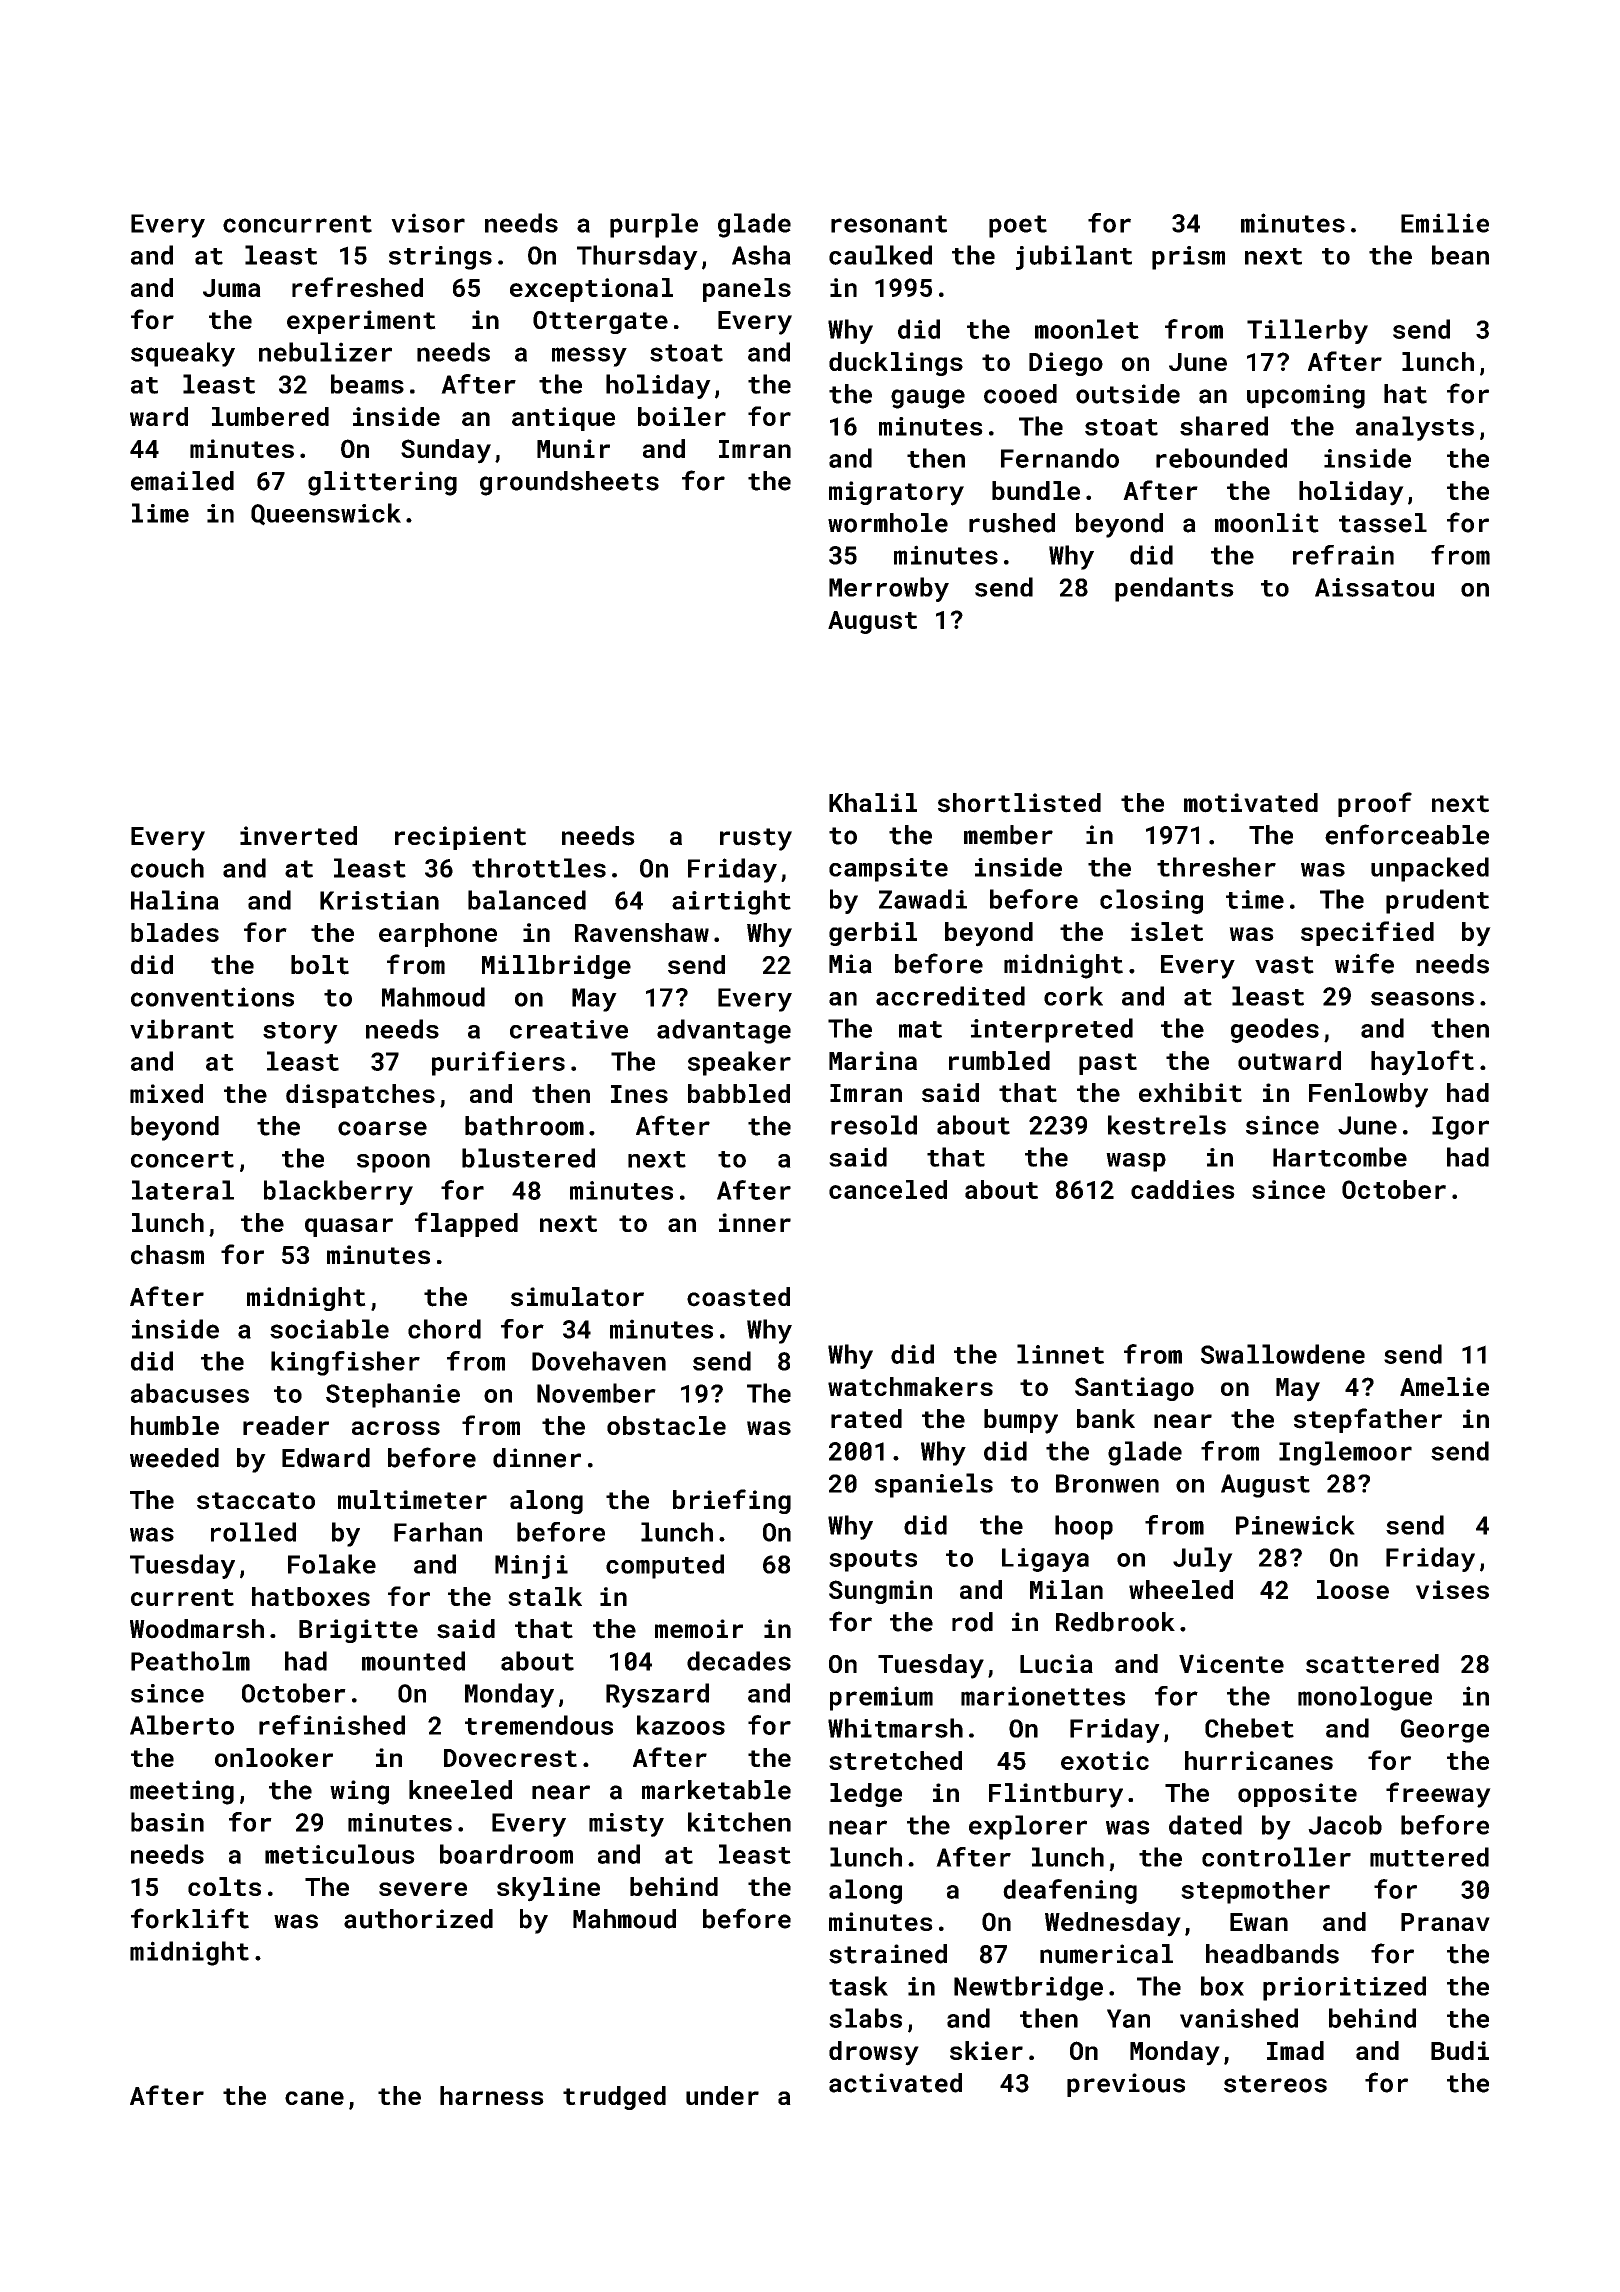 Image resolution: width=1620 pixels, height=2292 pixels. What do you see at coordinates (1251, 803) in the document?
I see `motivated` at bounding box center [1251, 803].
